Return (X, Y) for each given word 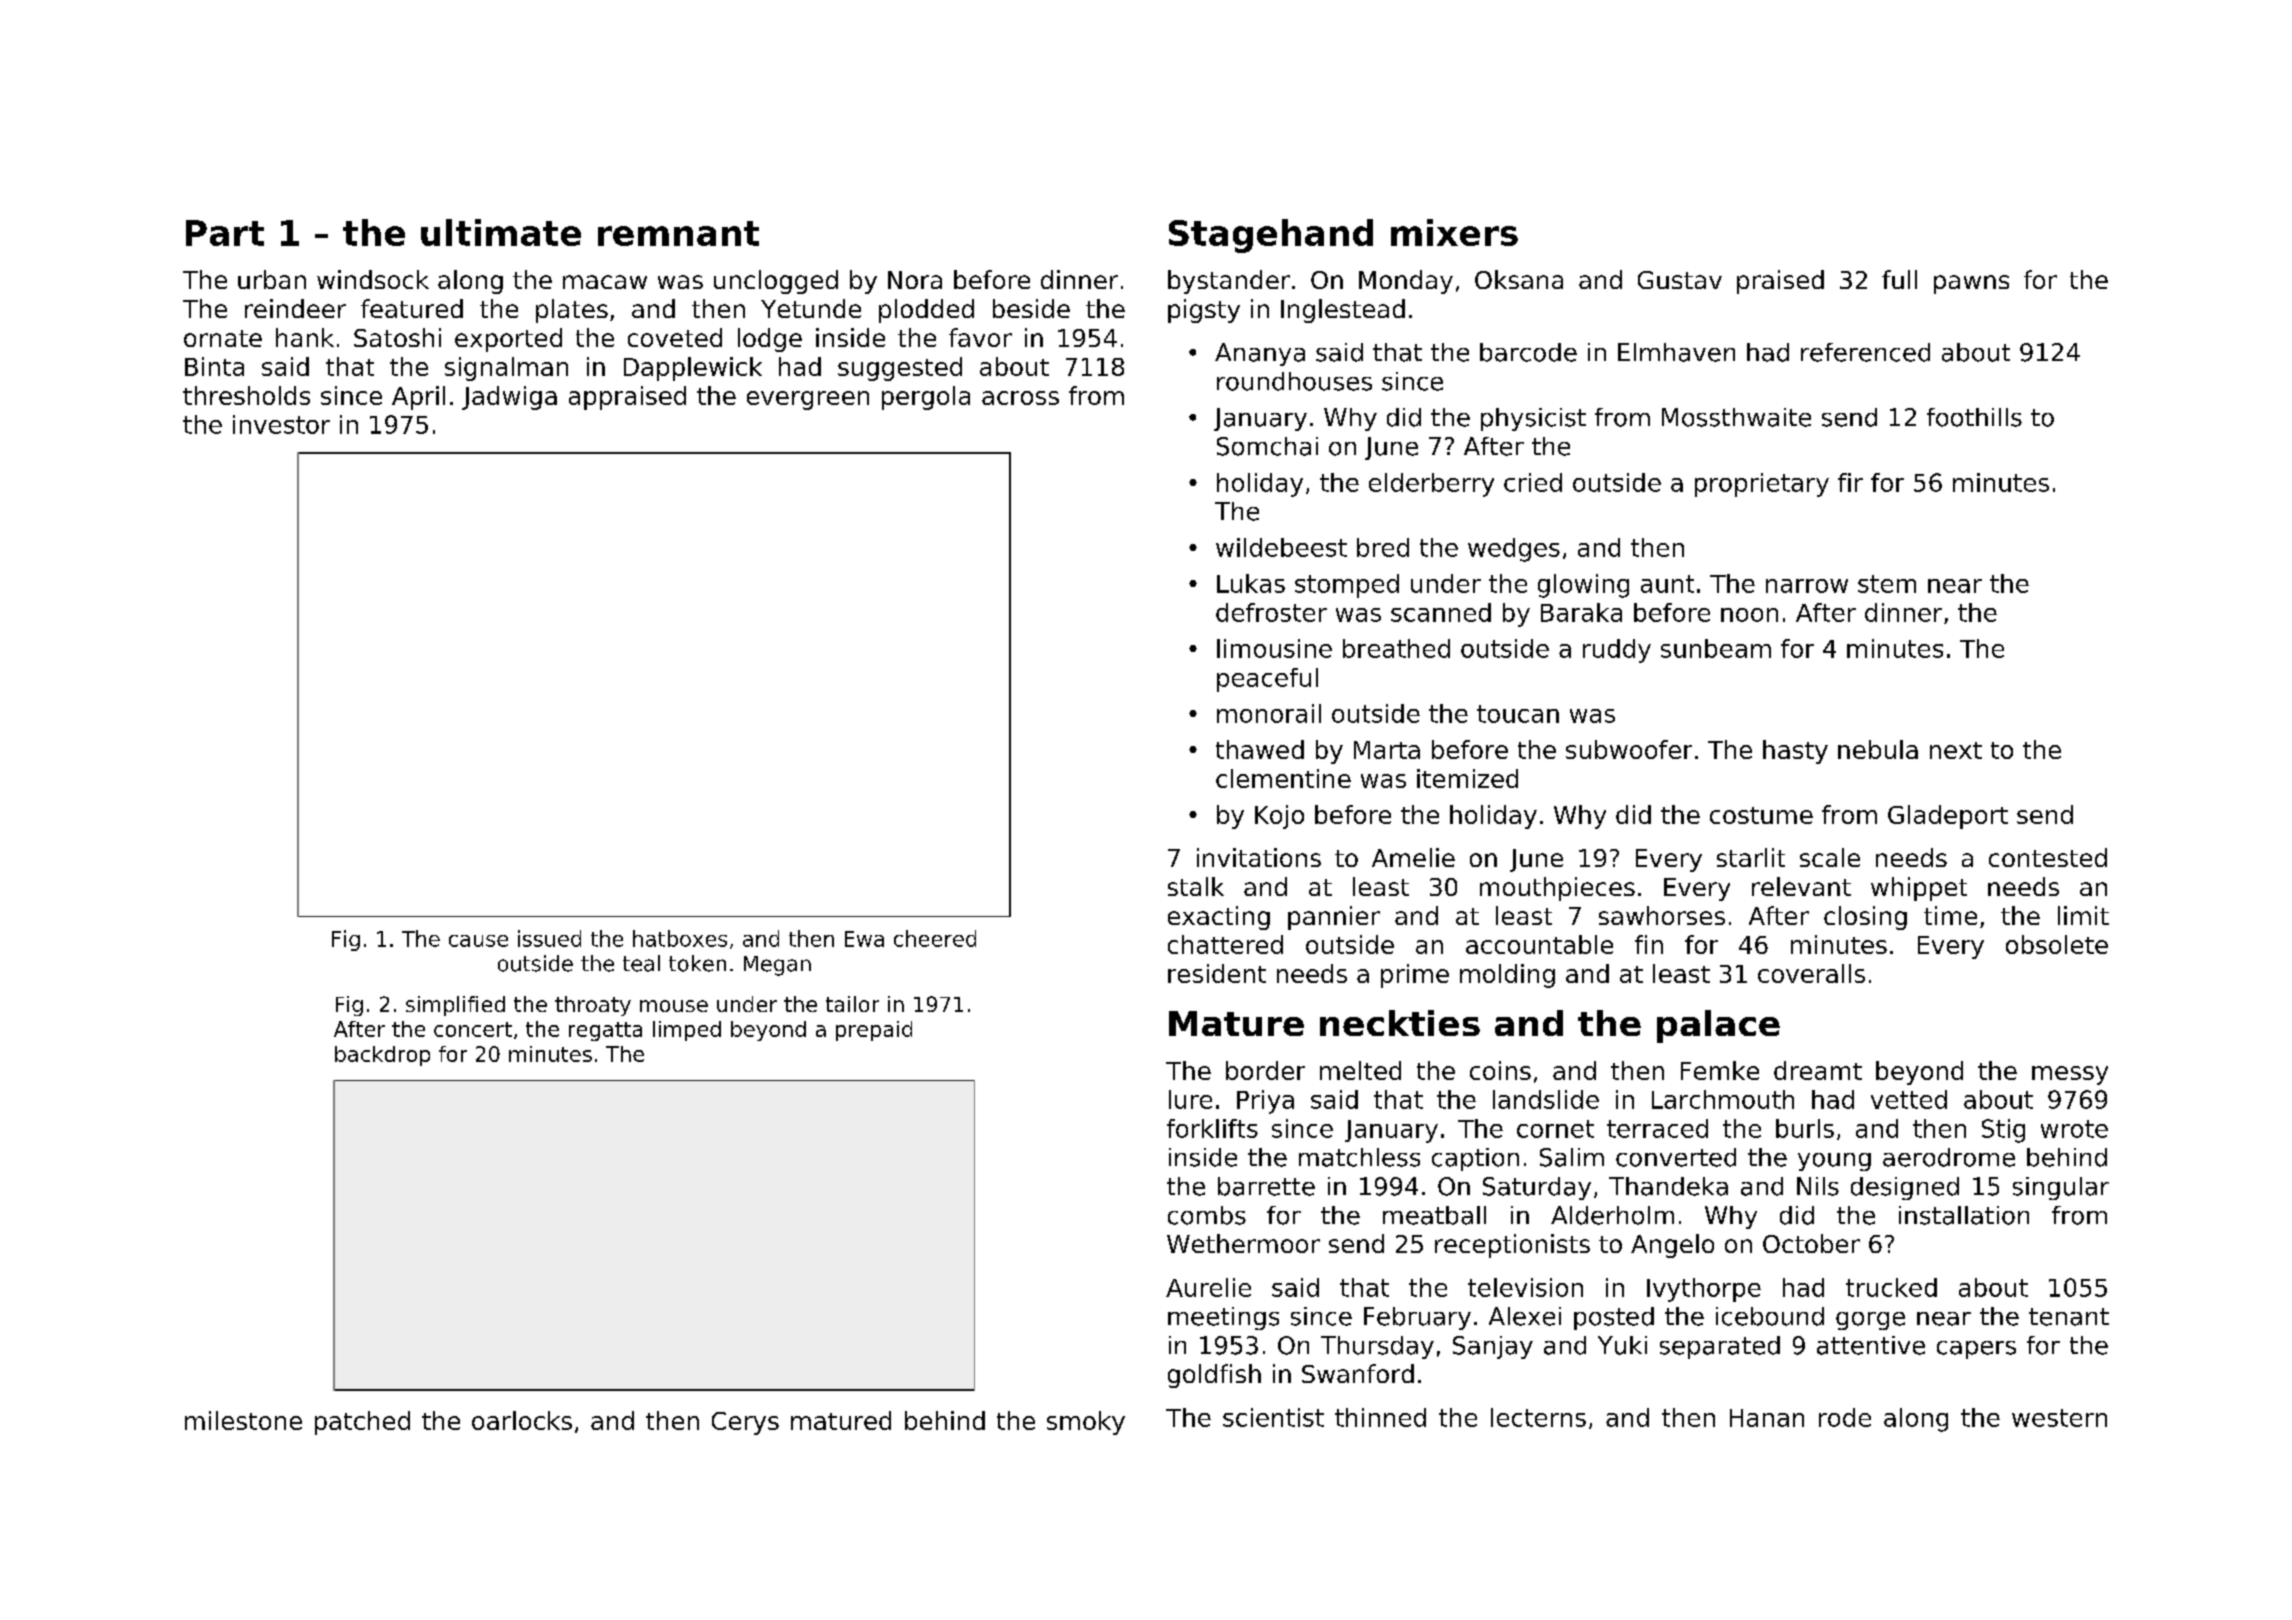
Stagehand (1271, 236)
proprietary (1762, 485)
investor (281, 424)
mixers (1454, 232)
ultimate (501, 232)
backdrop (382, 1056)
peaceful (1267, 680)
